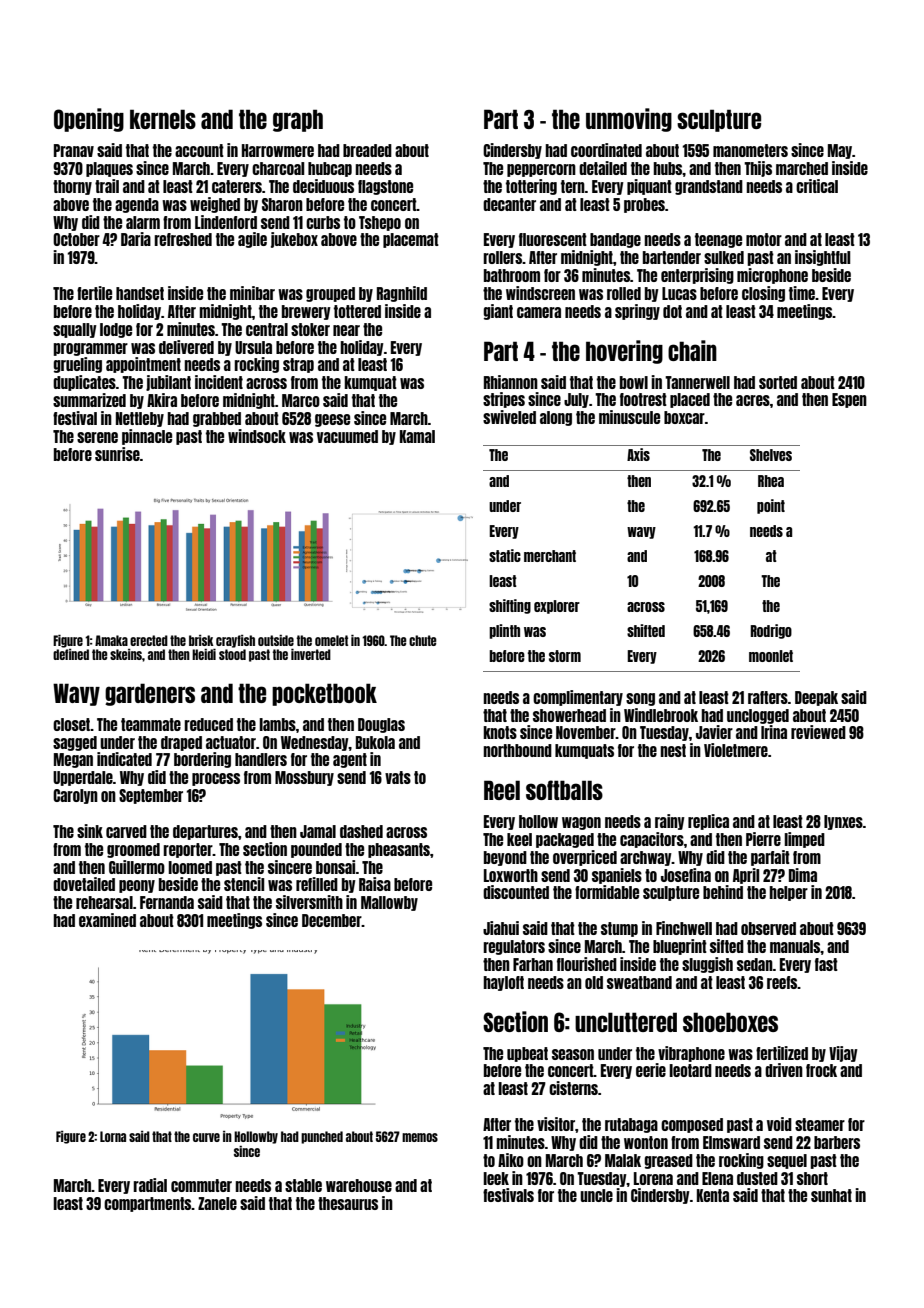 The width and height of the screenshot is (924, 1308). I want to click on Ragnhild, so click(402, 294).
